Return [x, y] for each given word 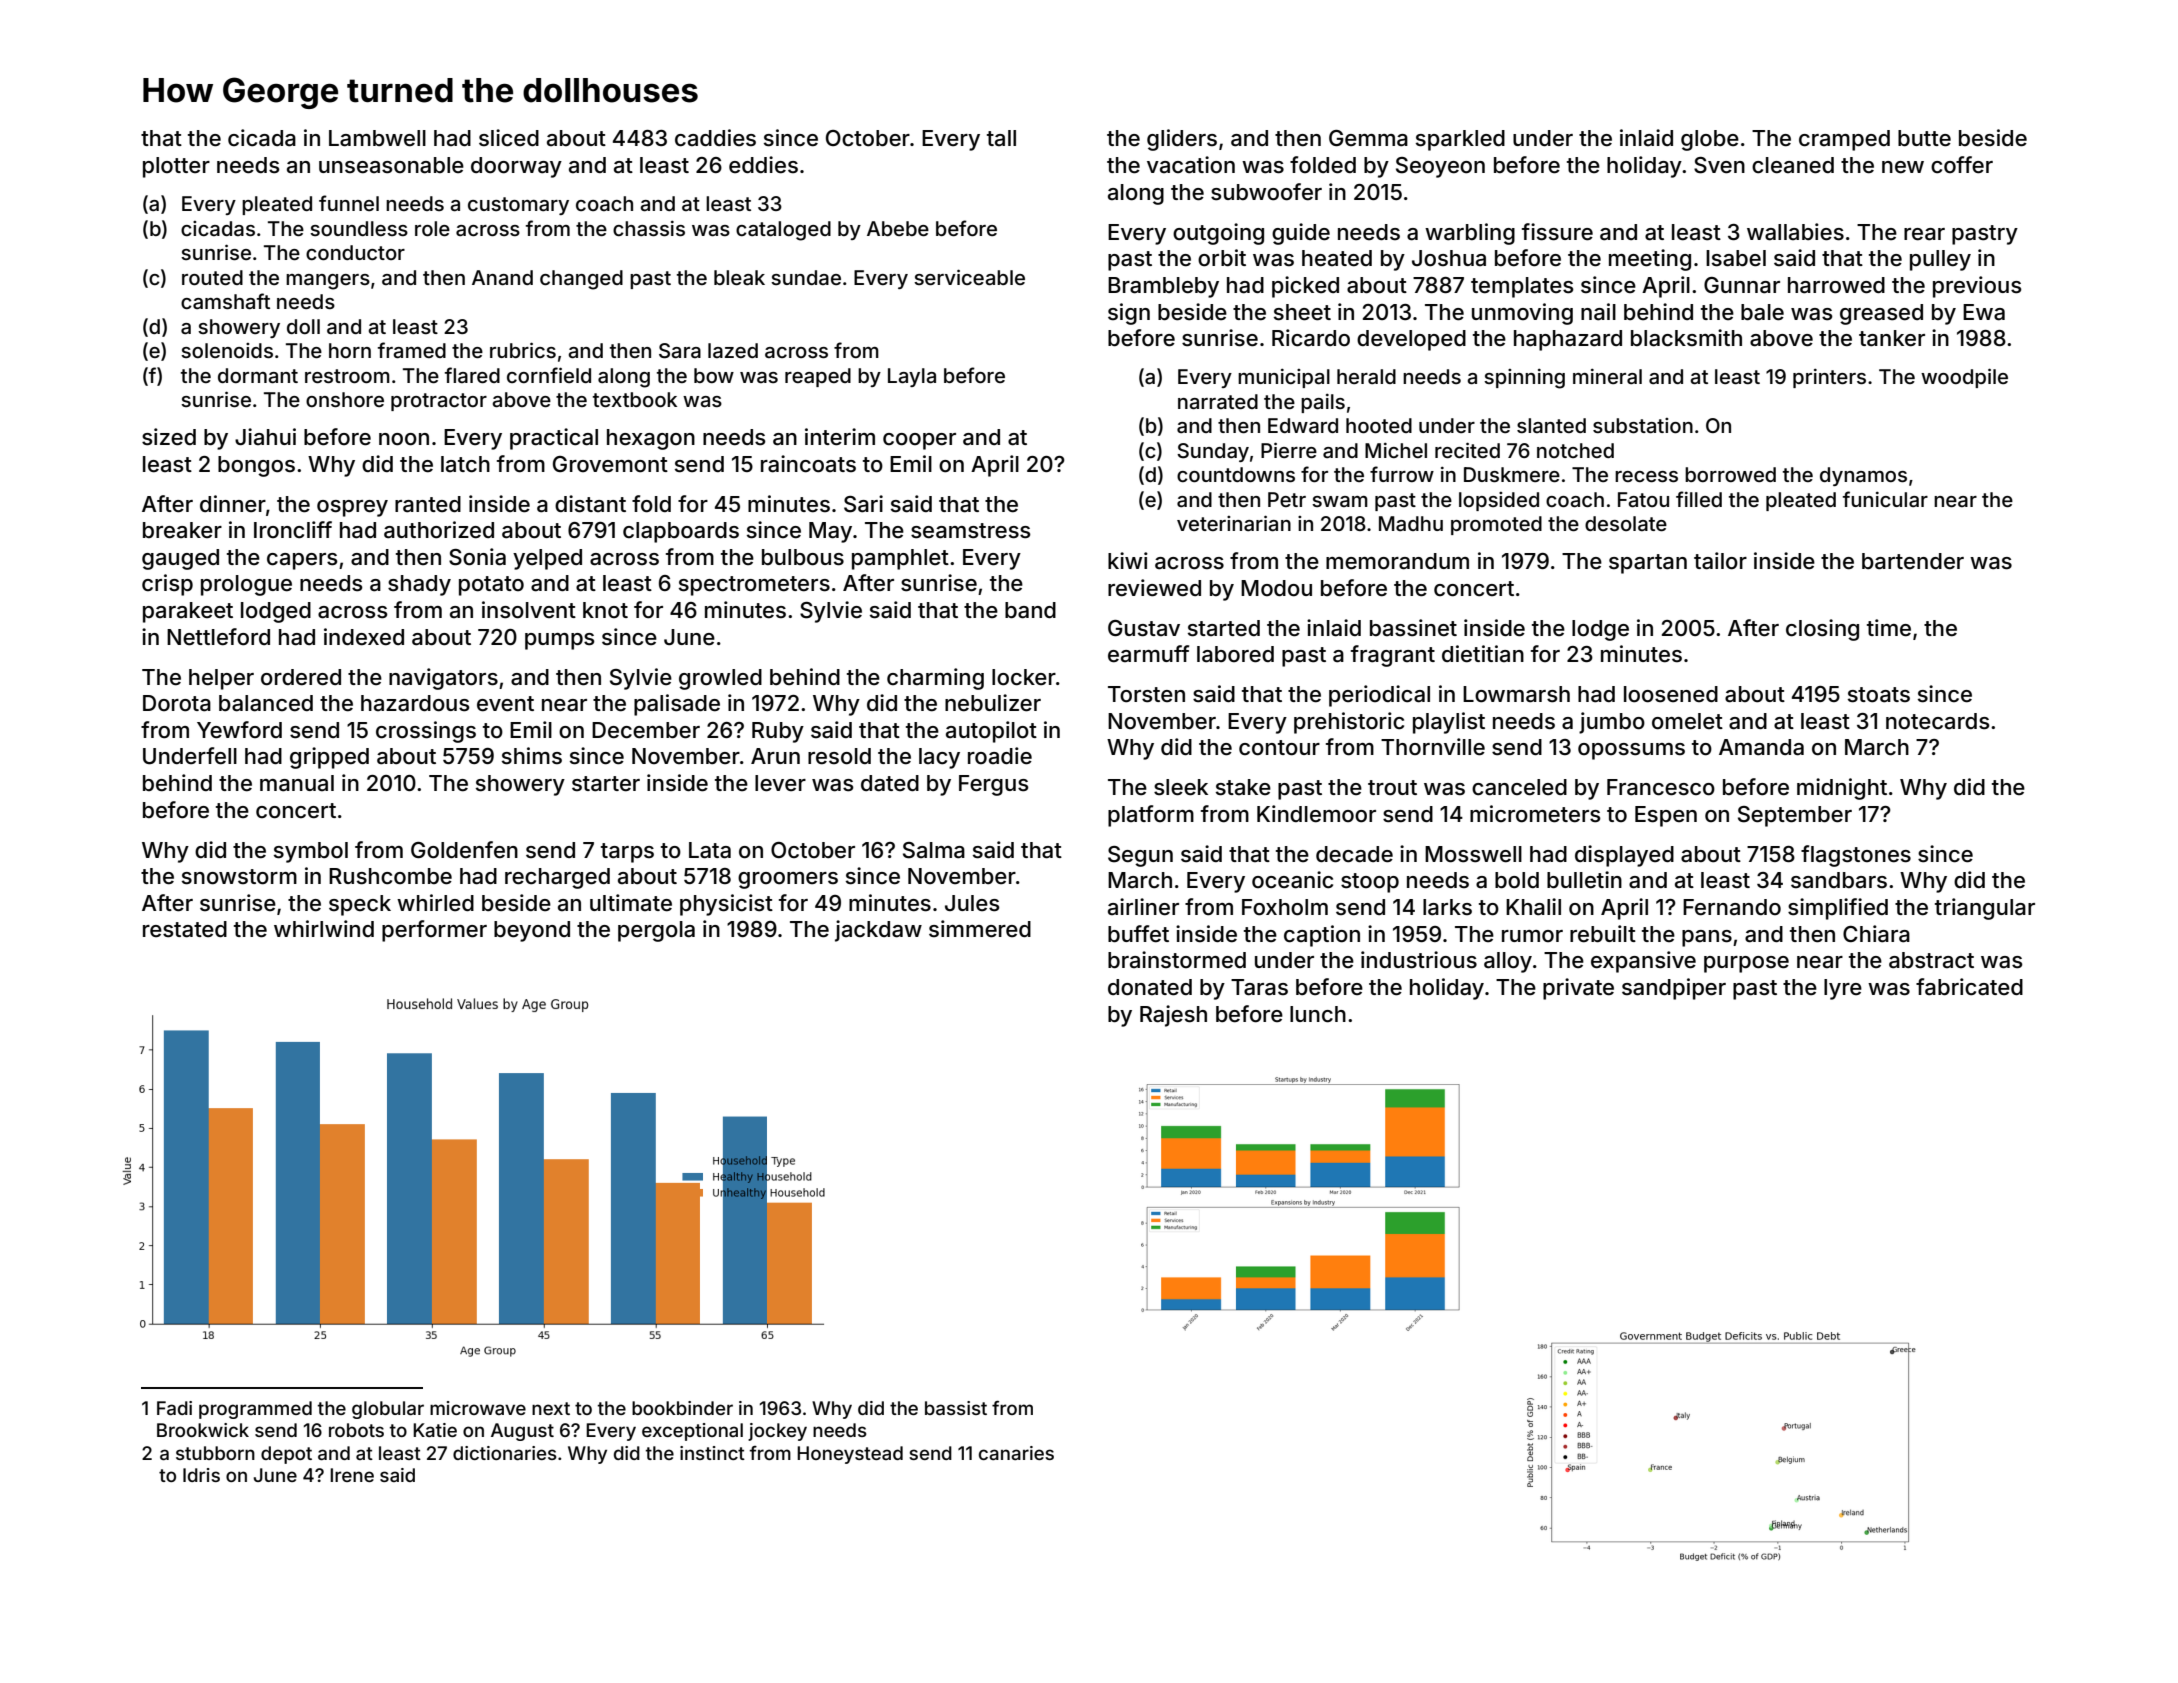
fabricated [1969, 987]
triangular [1985, 909]
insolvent [529, 610]
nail [1598, 312]
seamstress [971, 531]
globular [388, 1410]
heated [1337, 258]
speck [360, 905]
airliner [1143, 907]
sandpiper [1674, 989]
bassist [956, 1408]
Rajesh [1173, 1016]
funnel [349, 203]
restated [185, 929]
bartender [1913, 561]
